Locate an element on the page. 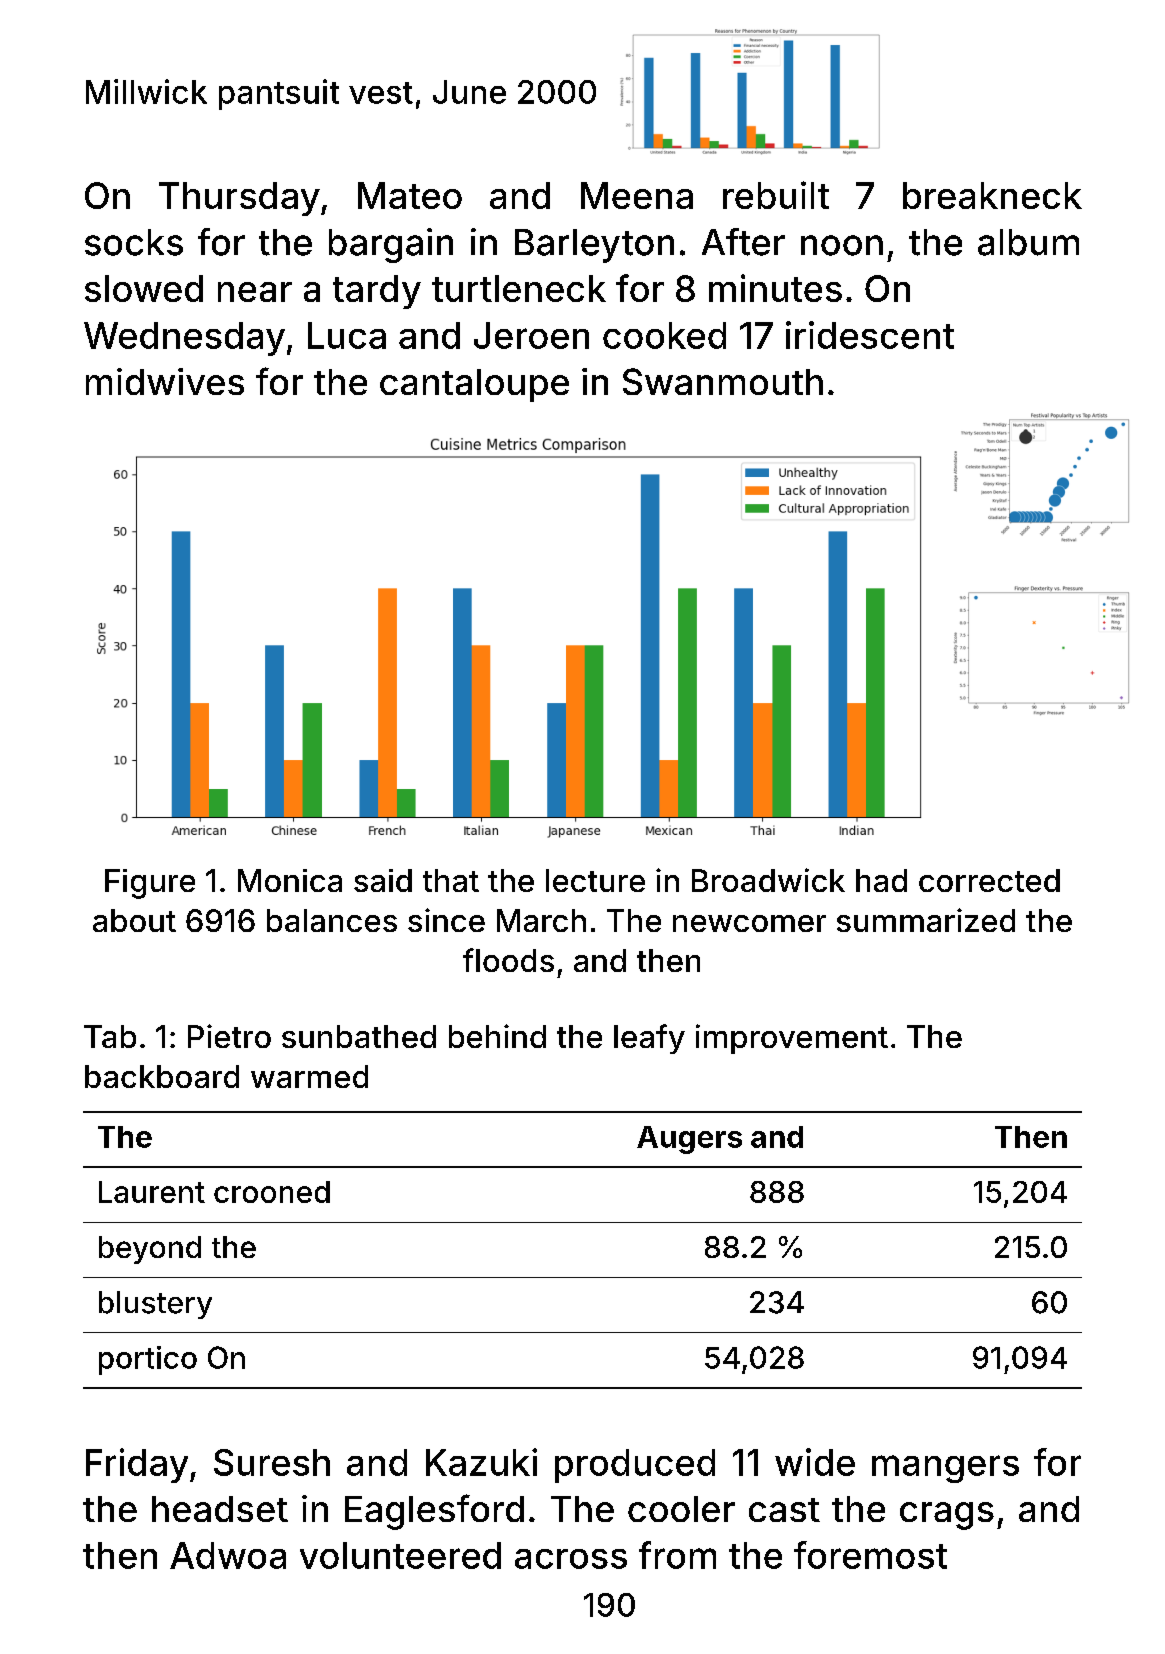  corrected is located at coordinates (989, 880).
